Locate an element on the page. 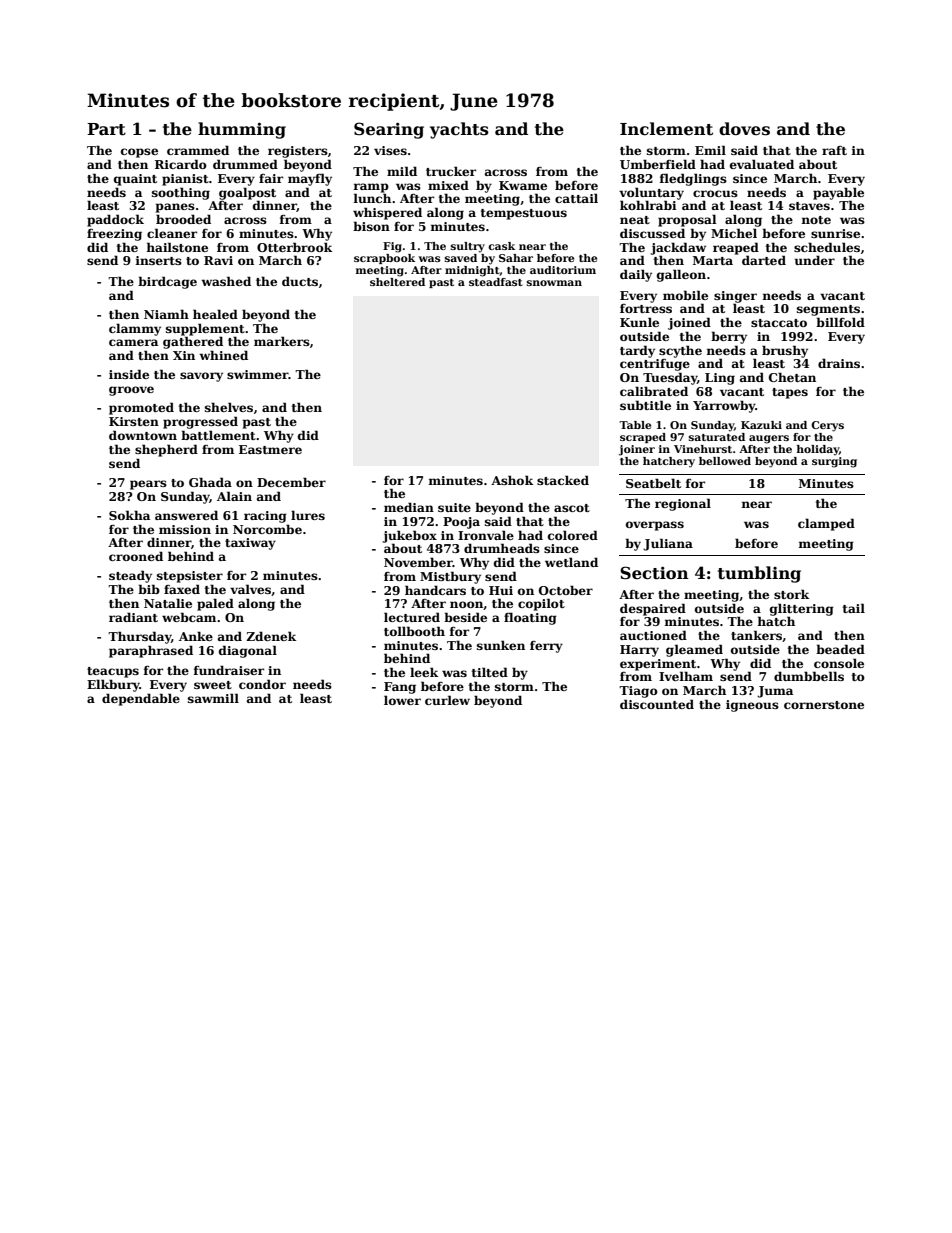 This page has height=1233, width=952. doves is located at coordinates (744, 129).
